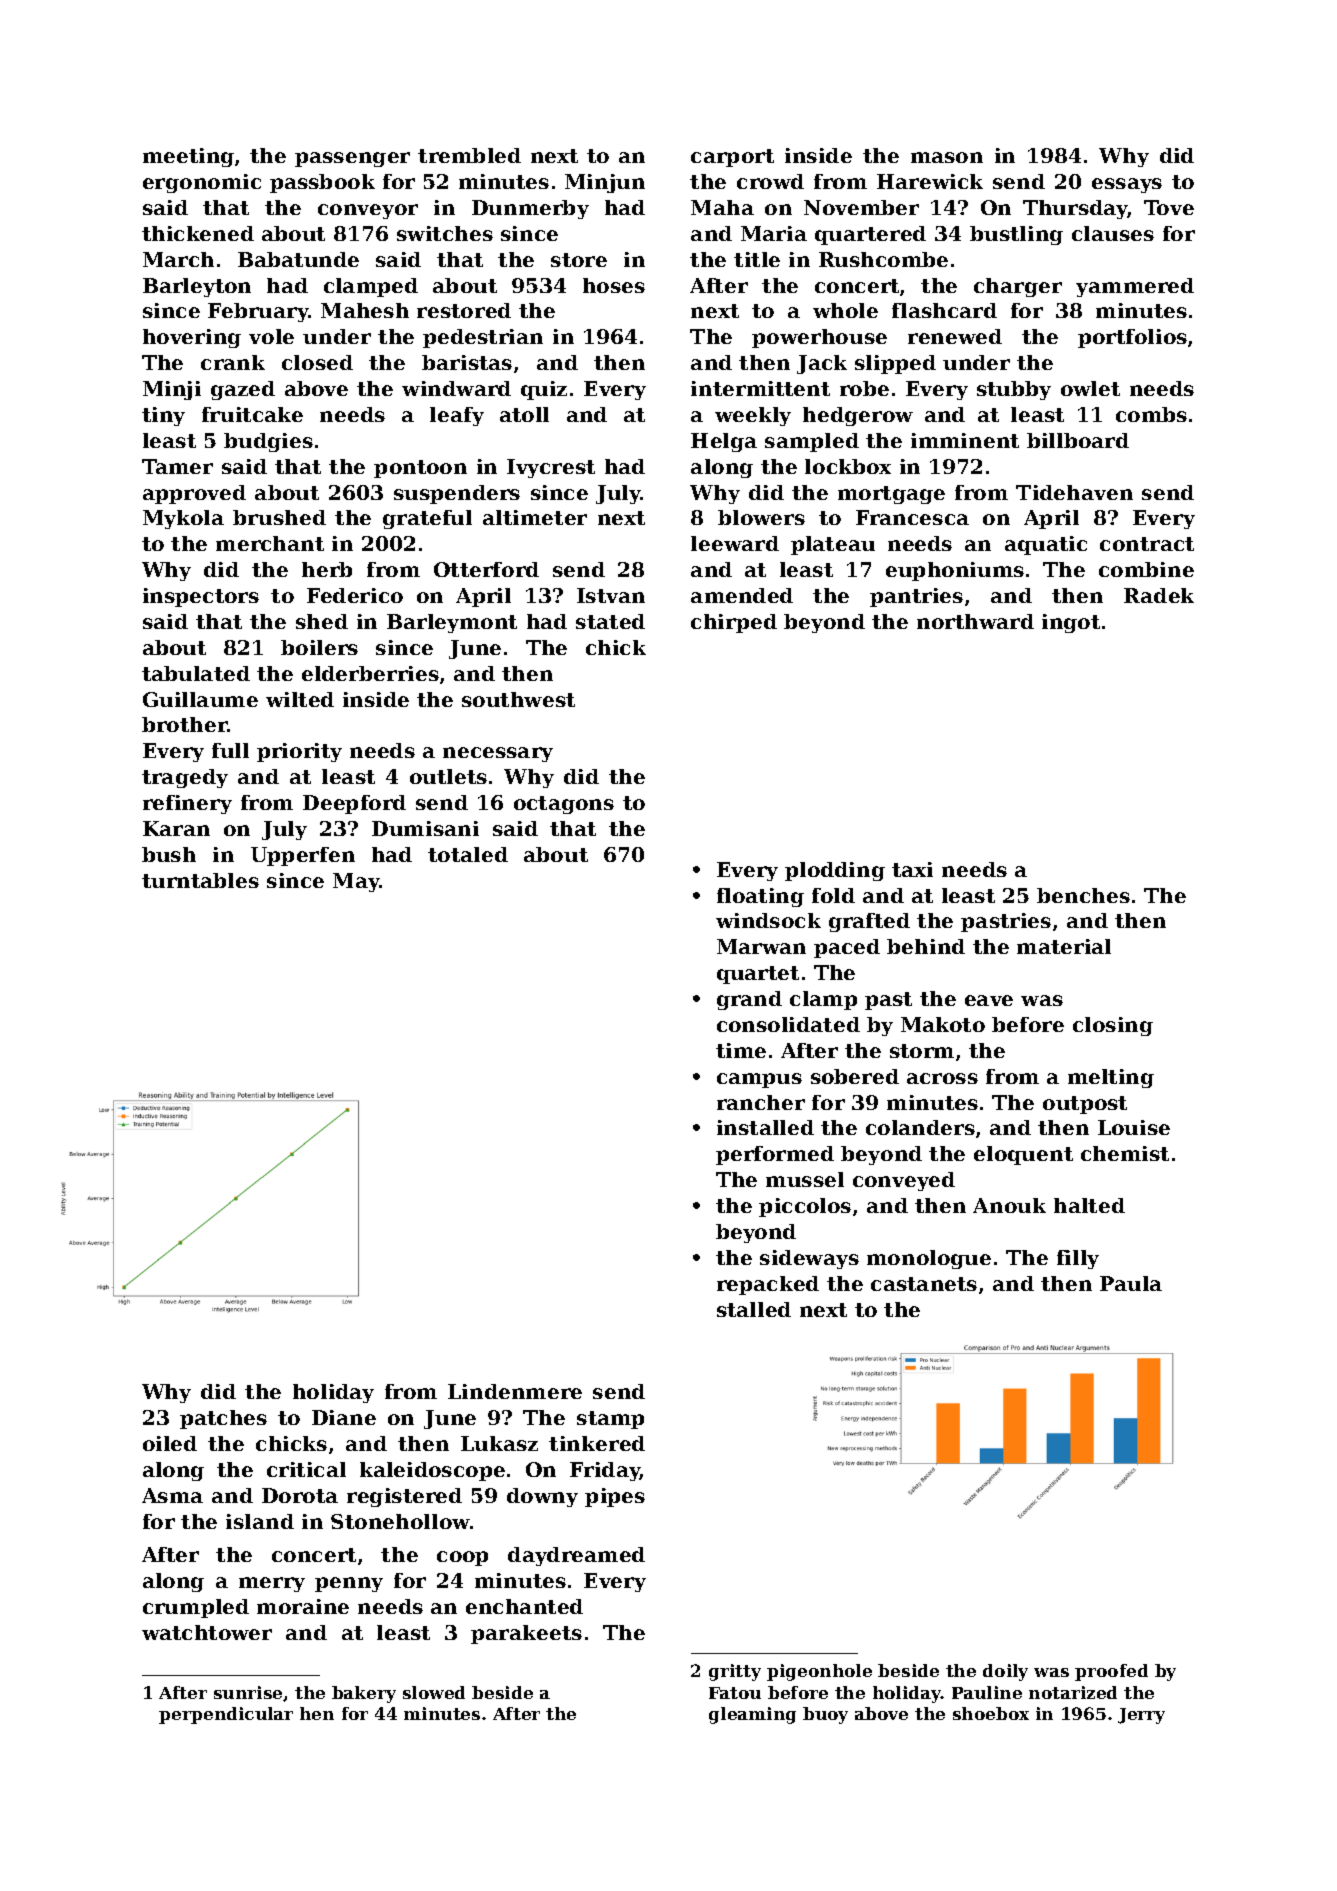 The width and height of the screenshot is (1337, 1891). Describe the element at coordinates (303, 1606) in the screenshot. I see `moraine` at that location.
